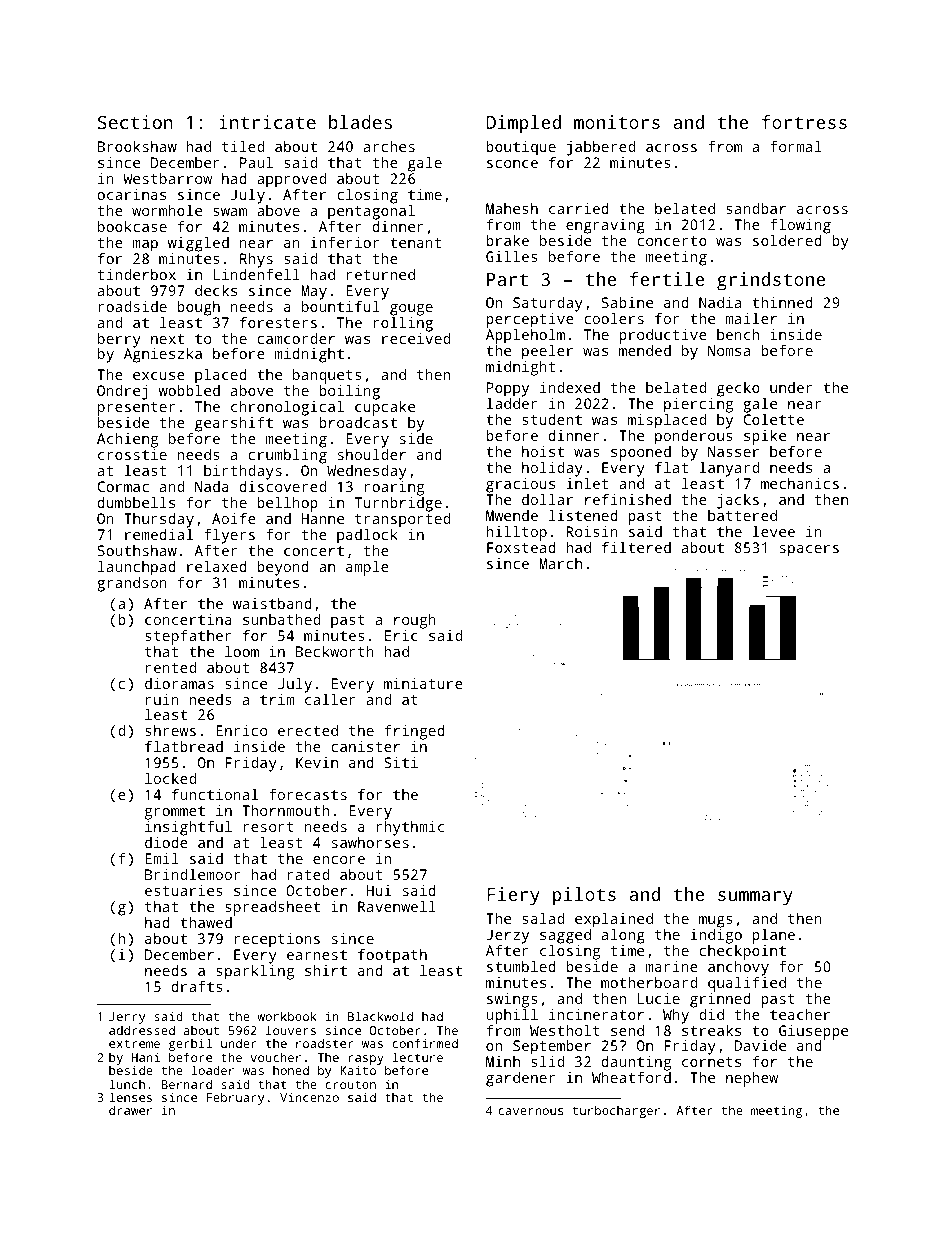 The width and height of the screenshot is (952, 1233). Describe the element at coordinates (197, 986) in the screenshot. I see `drafts` at that location.
